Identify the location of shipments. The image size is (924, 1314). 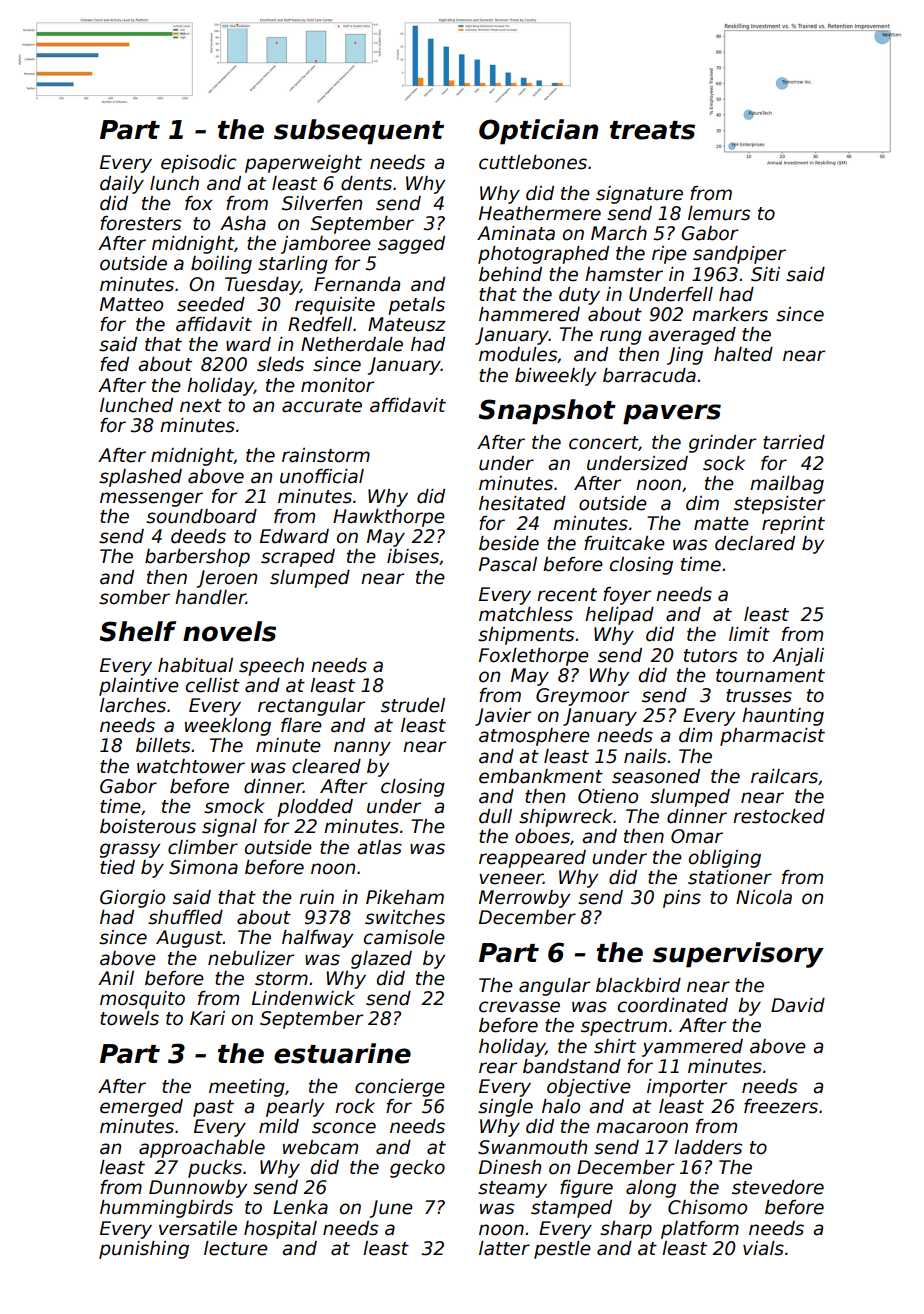
(526, 636).
